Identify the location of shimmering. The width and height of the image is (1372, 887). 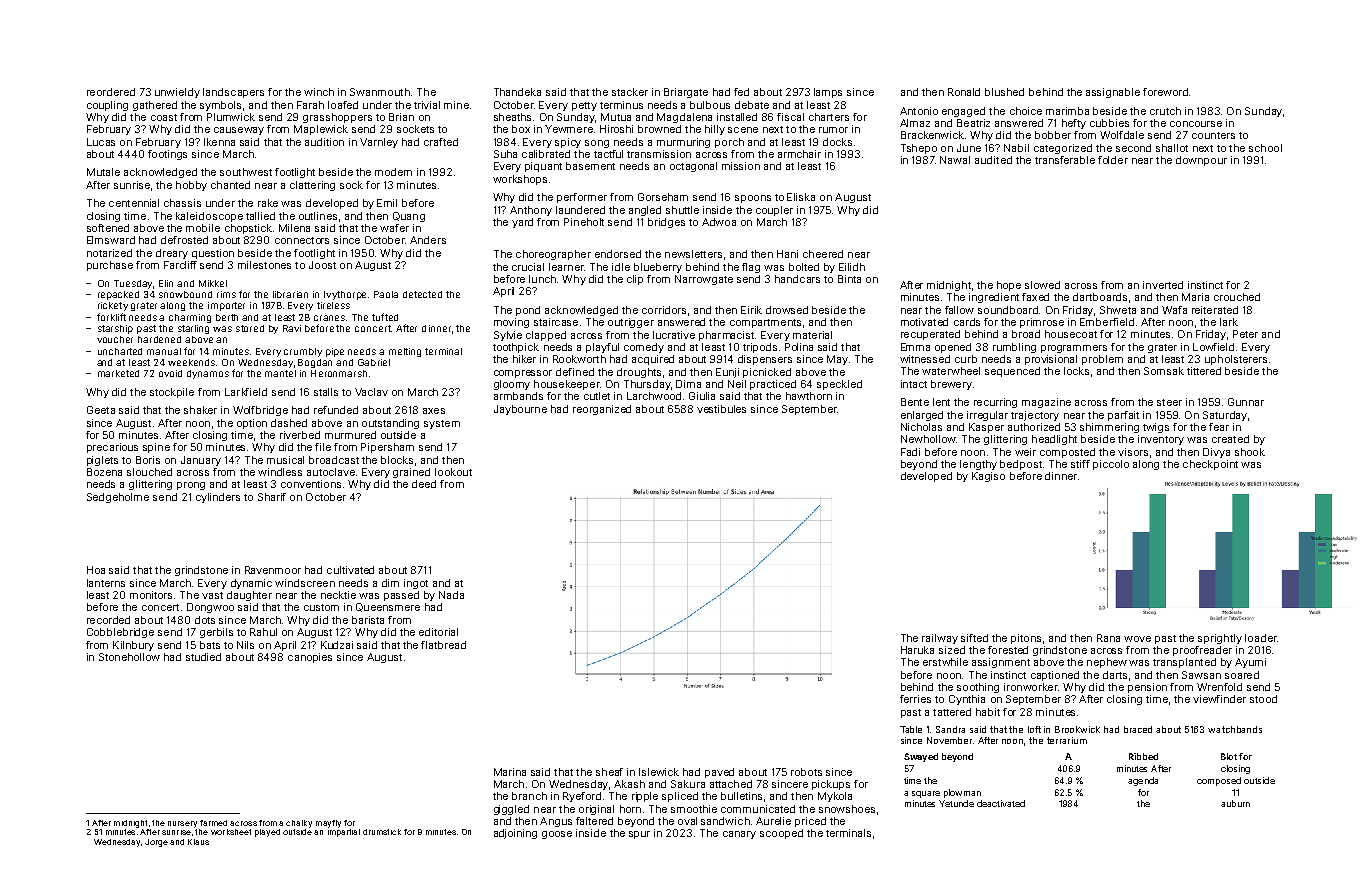
(1109, 428).
